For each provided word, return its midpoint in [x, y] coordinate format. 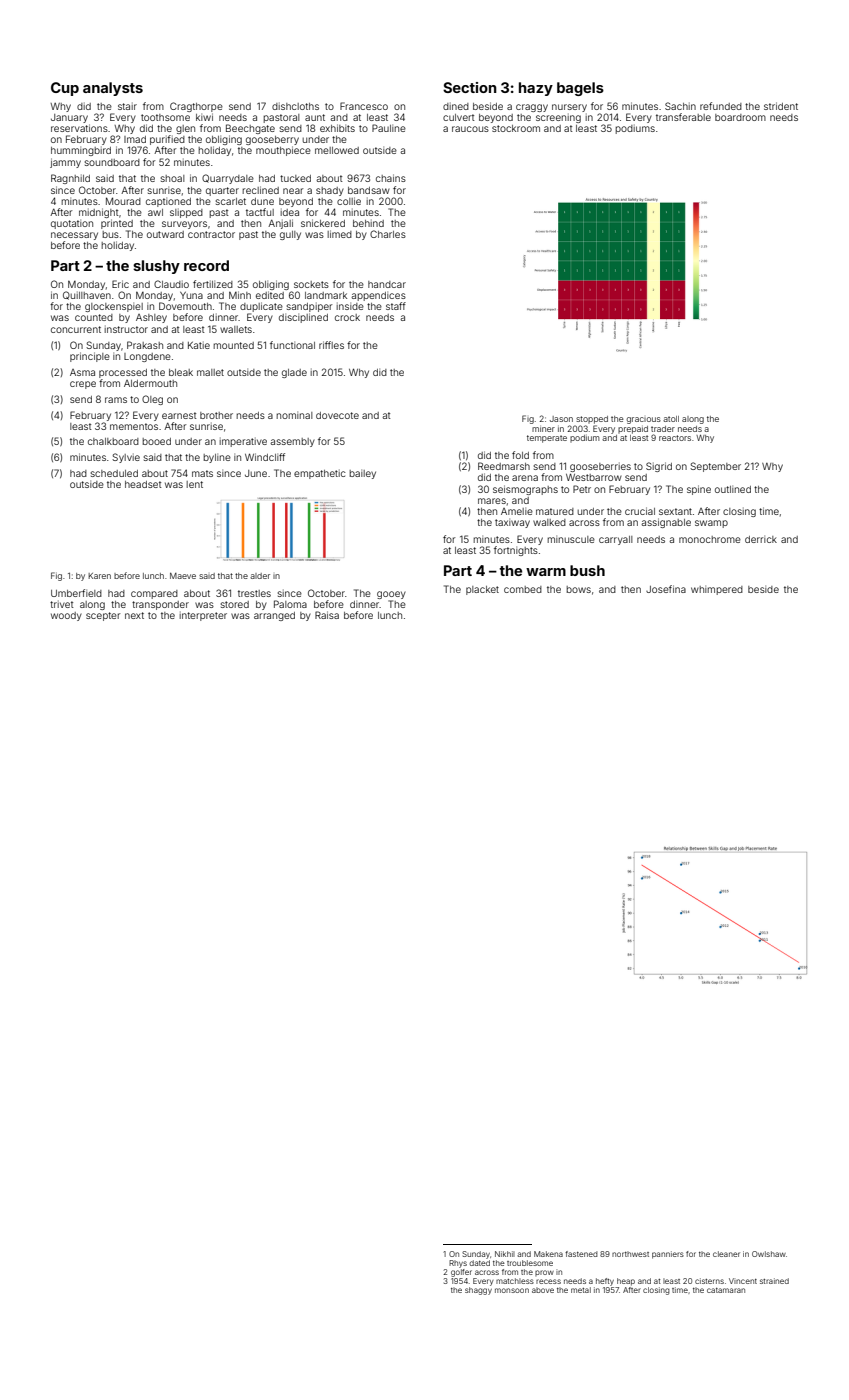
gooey [391, 595]
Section [470, 87]
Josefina [666, 589]
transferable [683, 117]
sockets [311, 284]
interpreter [203, 616]
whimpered [717, 590]
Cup [65, 89]
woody [66, 616]
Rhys [458, 1264]
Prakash [145, 345]
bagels [580, 89]
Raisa [327, 615]
